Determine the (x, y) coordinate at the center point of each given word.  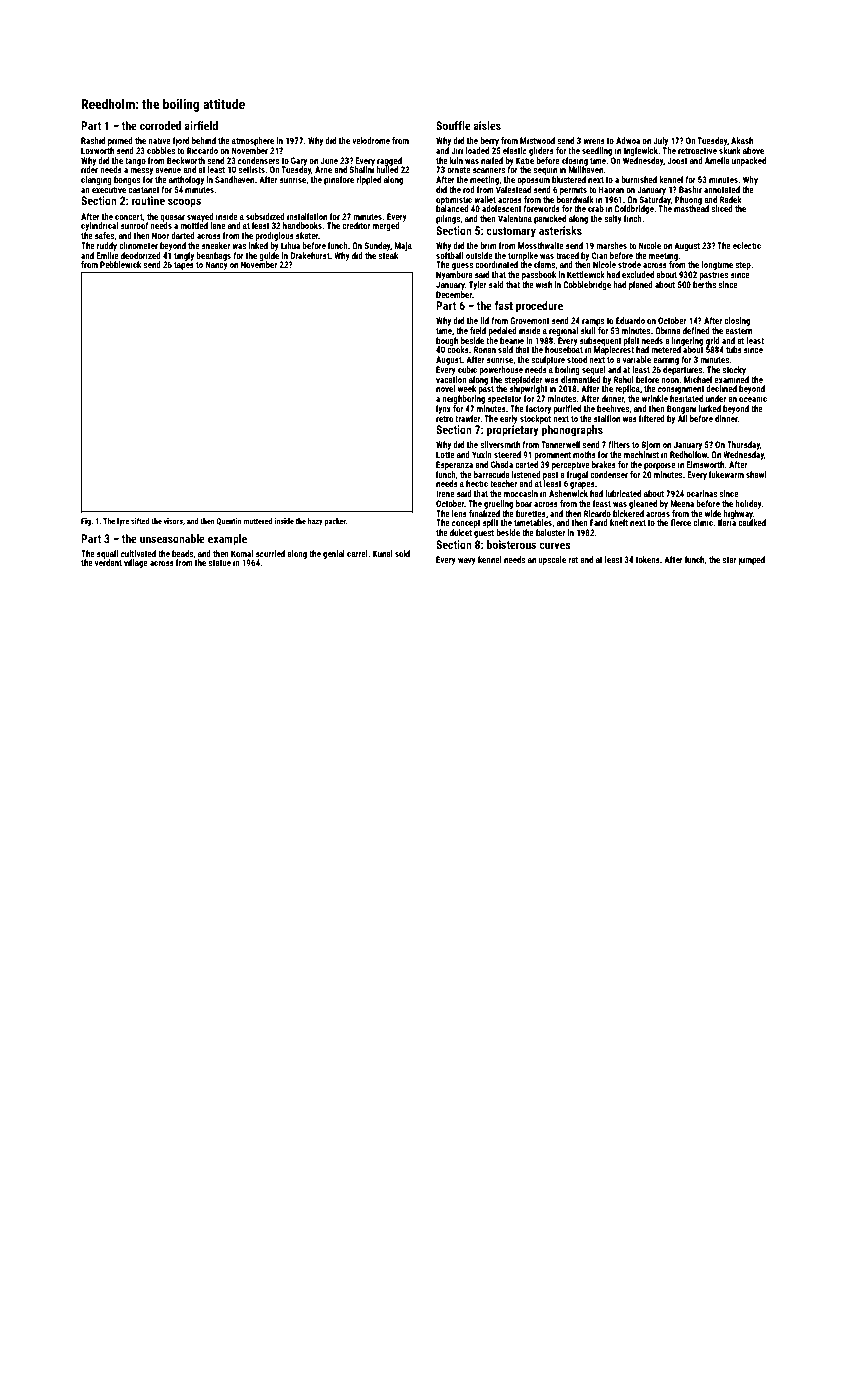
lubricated (623, 493)
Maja (403, 246)
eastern (738, 331)
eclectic (747, 245)
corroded (160, 125)
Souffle (453, 125)
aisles (487, 125)
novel (445, 388)
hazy (315, 522)
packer (335, 522)
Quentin (229, 521)
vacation (451, 379)
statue (219, 563)
